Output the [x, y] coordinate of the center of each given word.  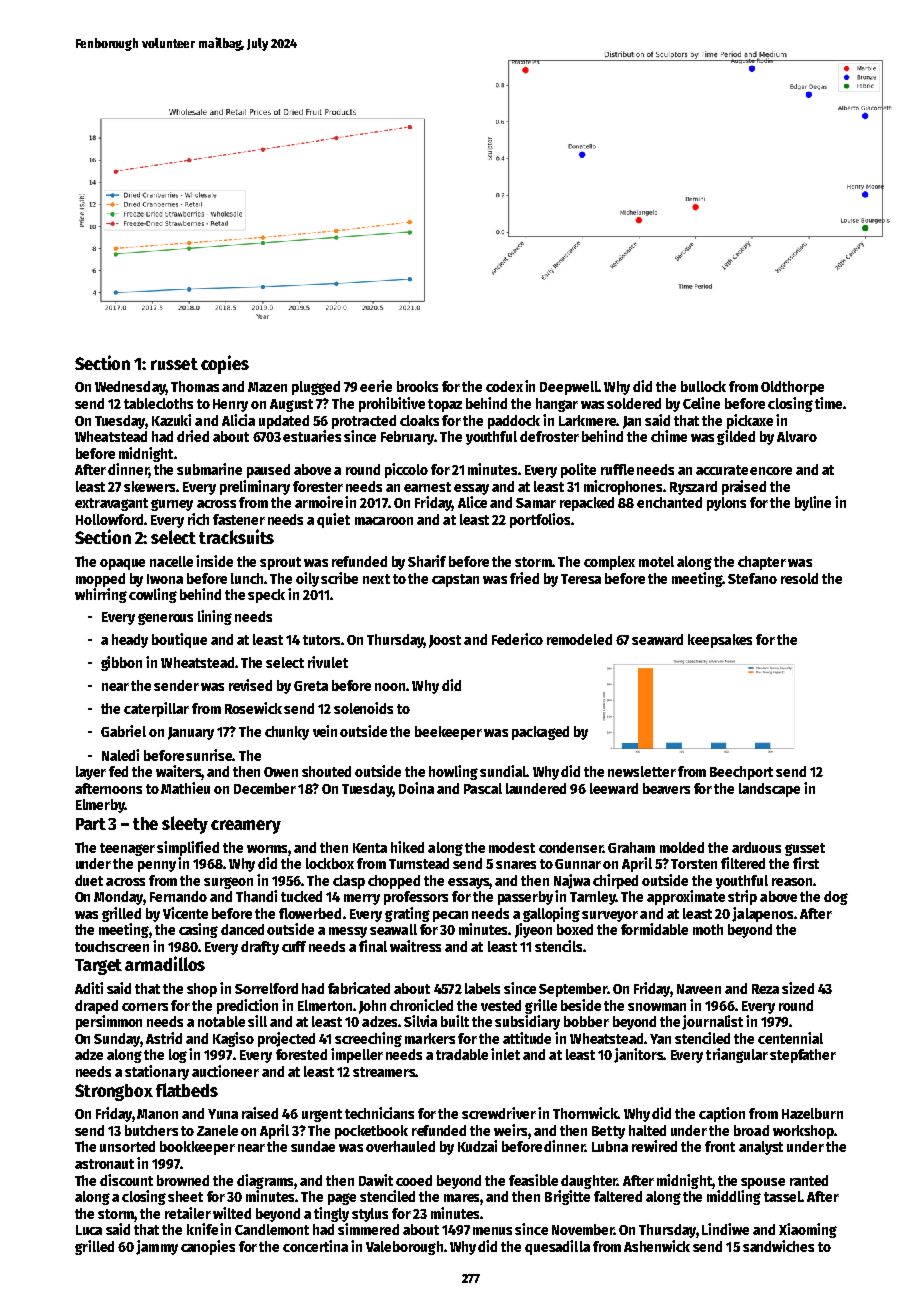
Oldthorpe [792, 388]
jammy [157, 1247]
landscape [769, 790]
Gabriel [123, 731]
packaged [540, 733]
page [342, 1199]
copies [225, 364]
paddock [514, 422]
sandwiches [778, 1246]
